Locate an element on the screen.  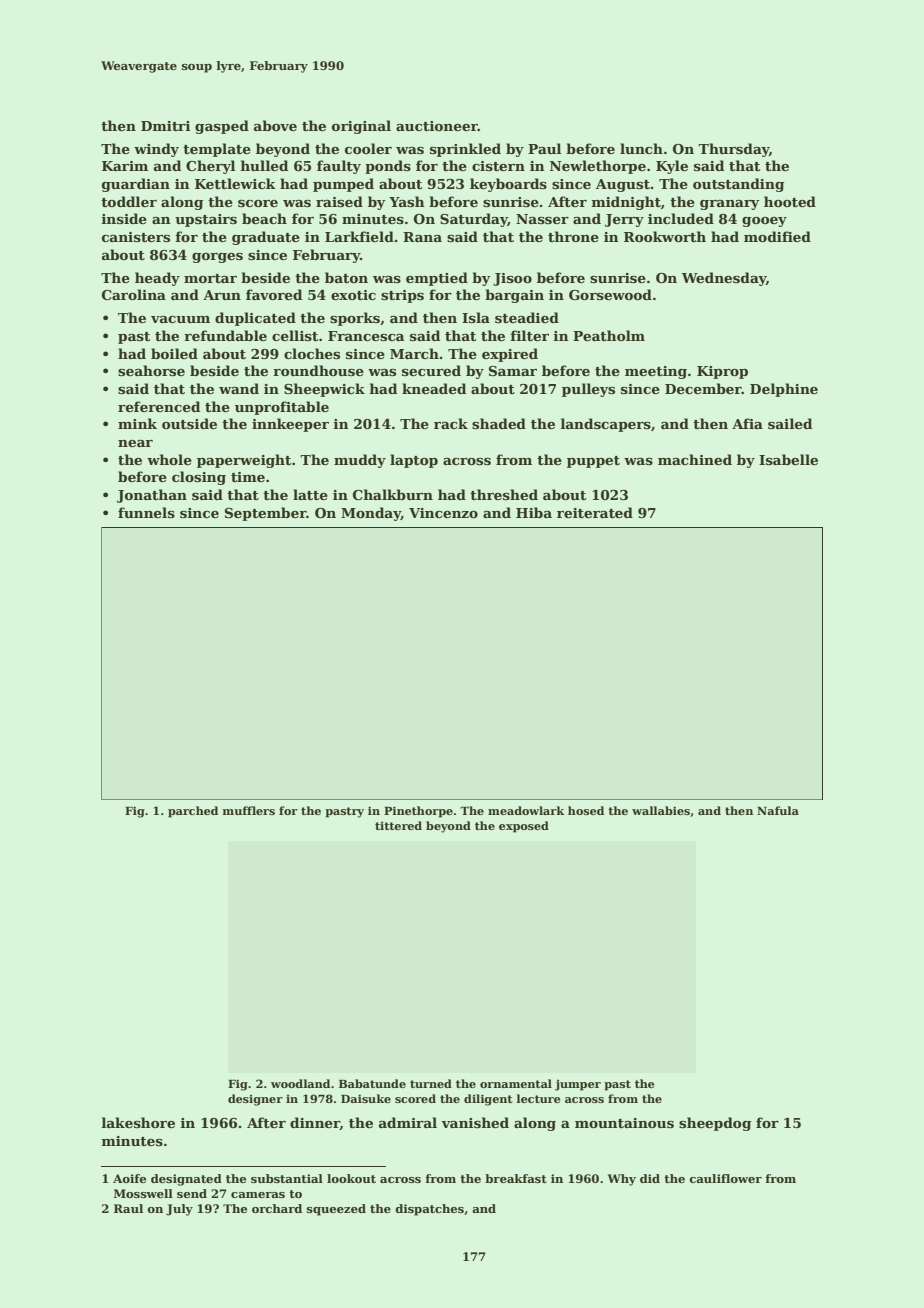
funnels is located at coordinates (146, 512).
